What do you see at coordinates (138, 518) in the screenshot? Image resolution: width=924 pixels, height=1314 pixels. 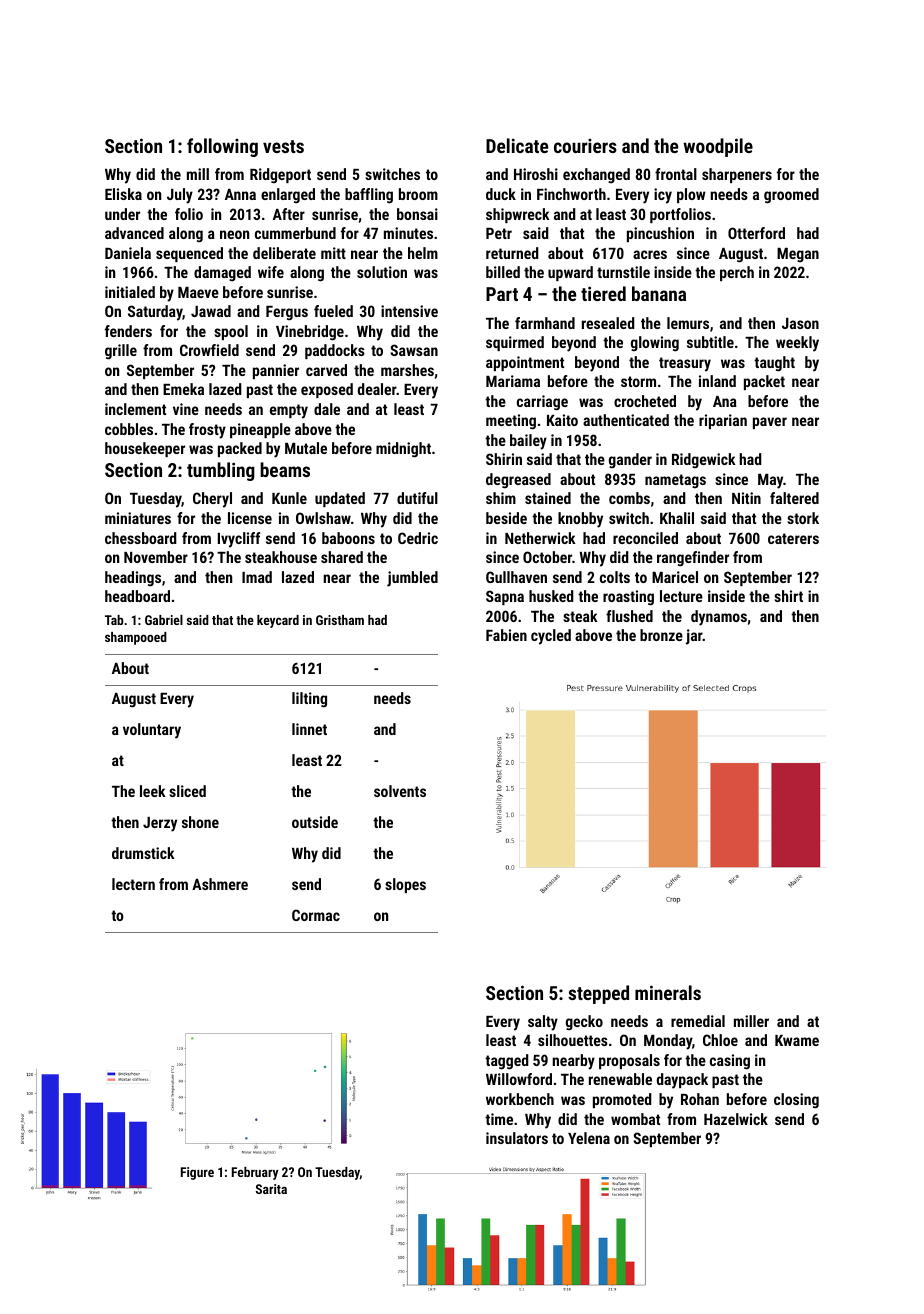 I see `miniatures` at bounding box center [138, 518].
